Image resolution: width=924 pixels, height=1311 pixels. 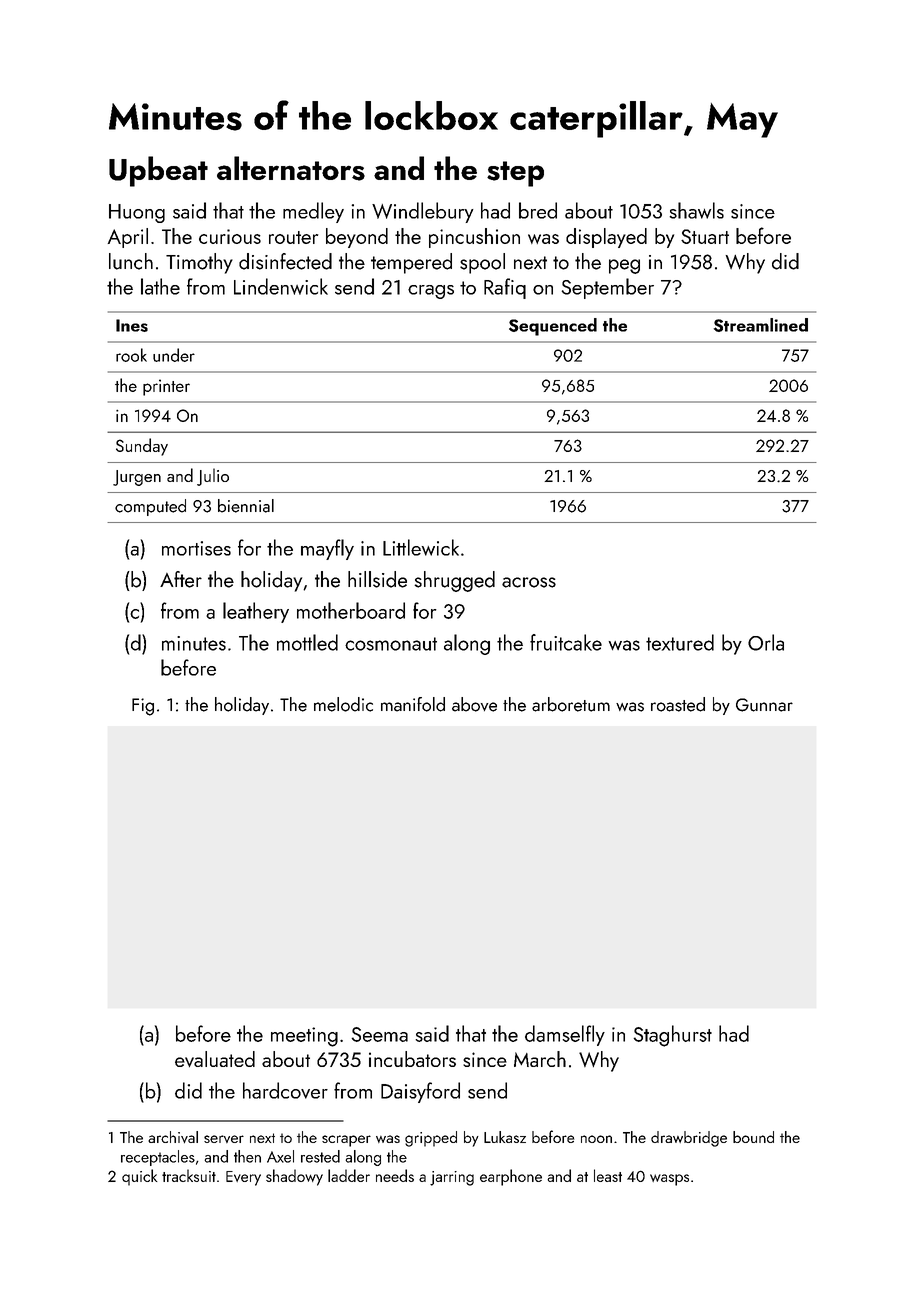 What do you see at coordinates (199, 263) in the screenshot?
I see `Timothy` at bounding box center [199, 263].
